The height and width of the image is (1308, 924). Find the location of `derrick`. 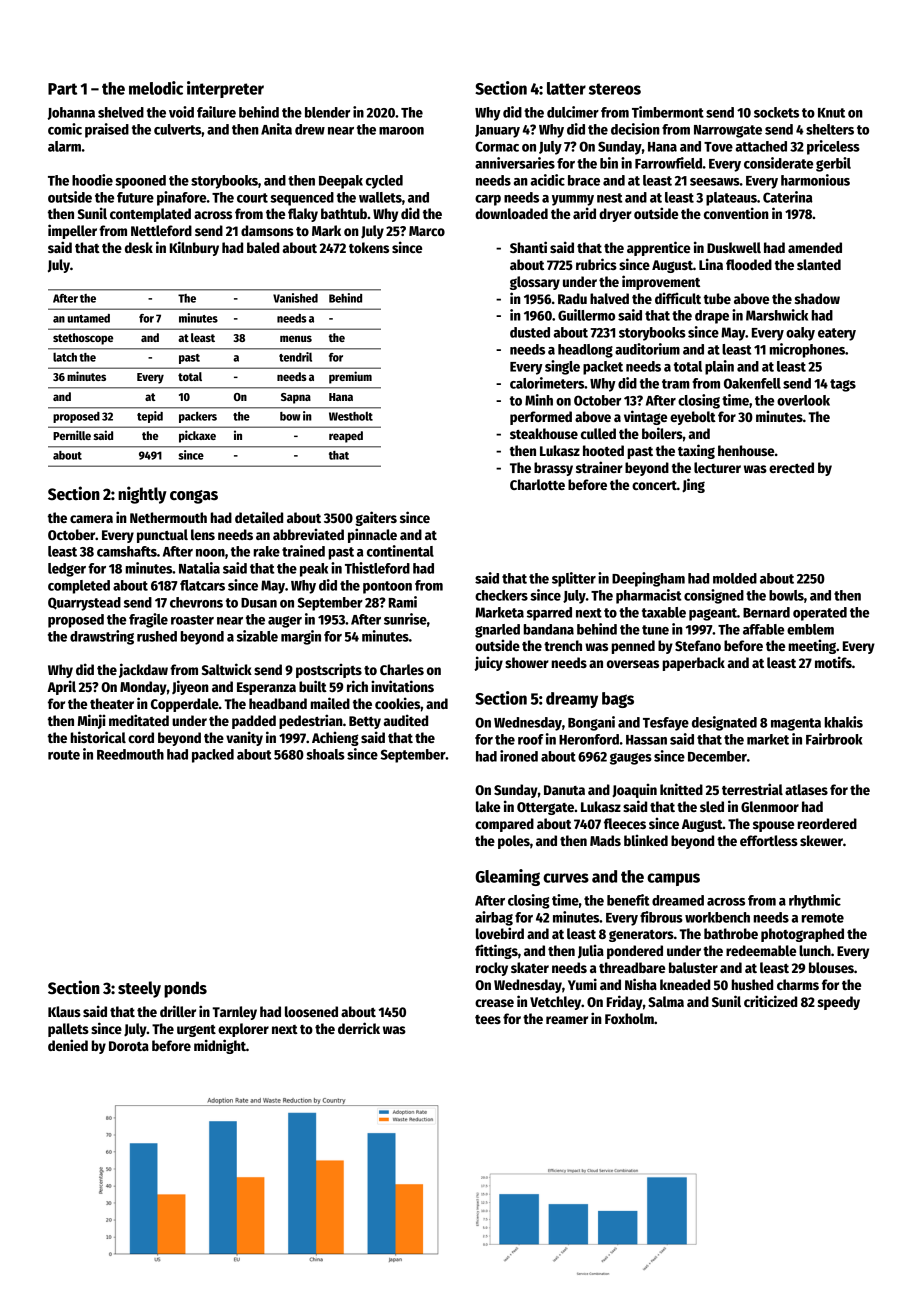

derrick is located at coordinates (359, 1028).
